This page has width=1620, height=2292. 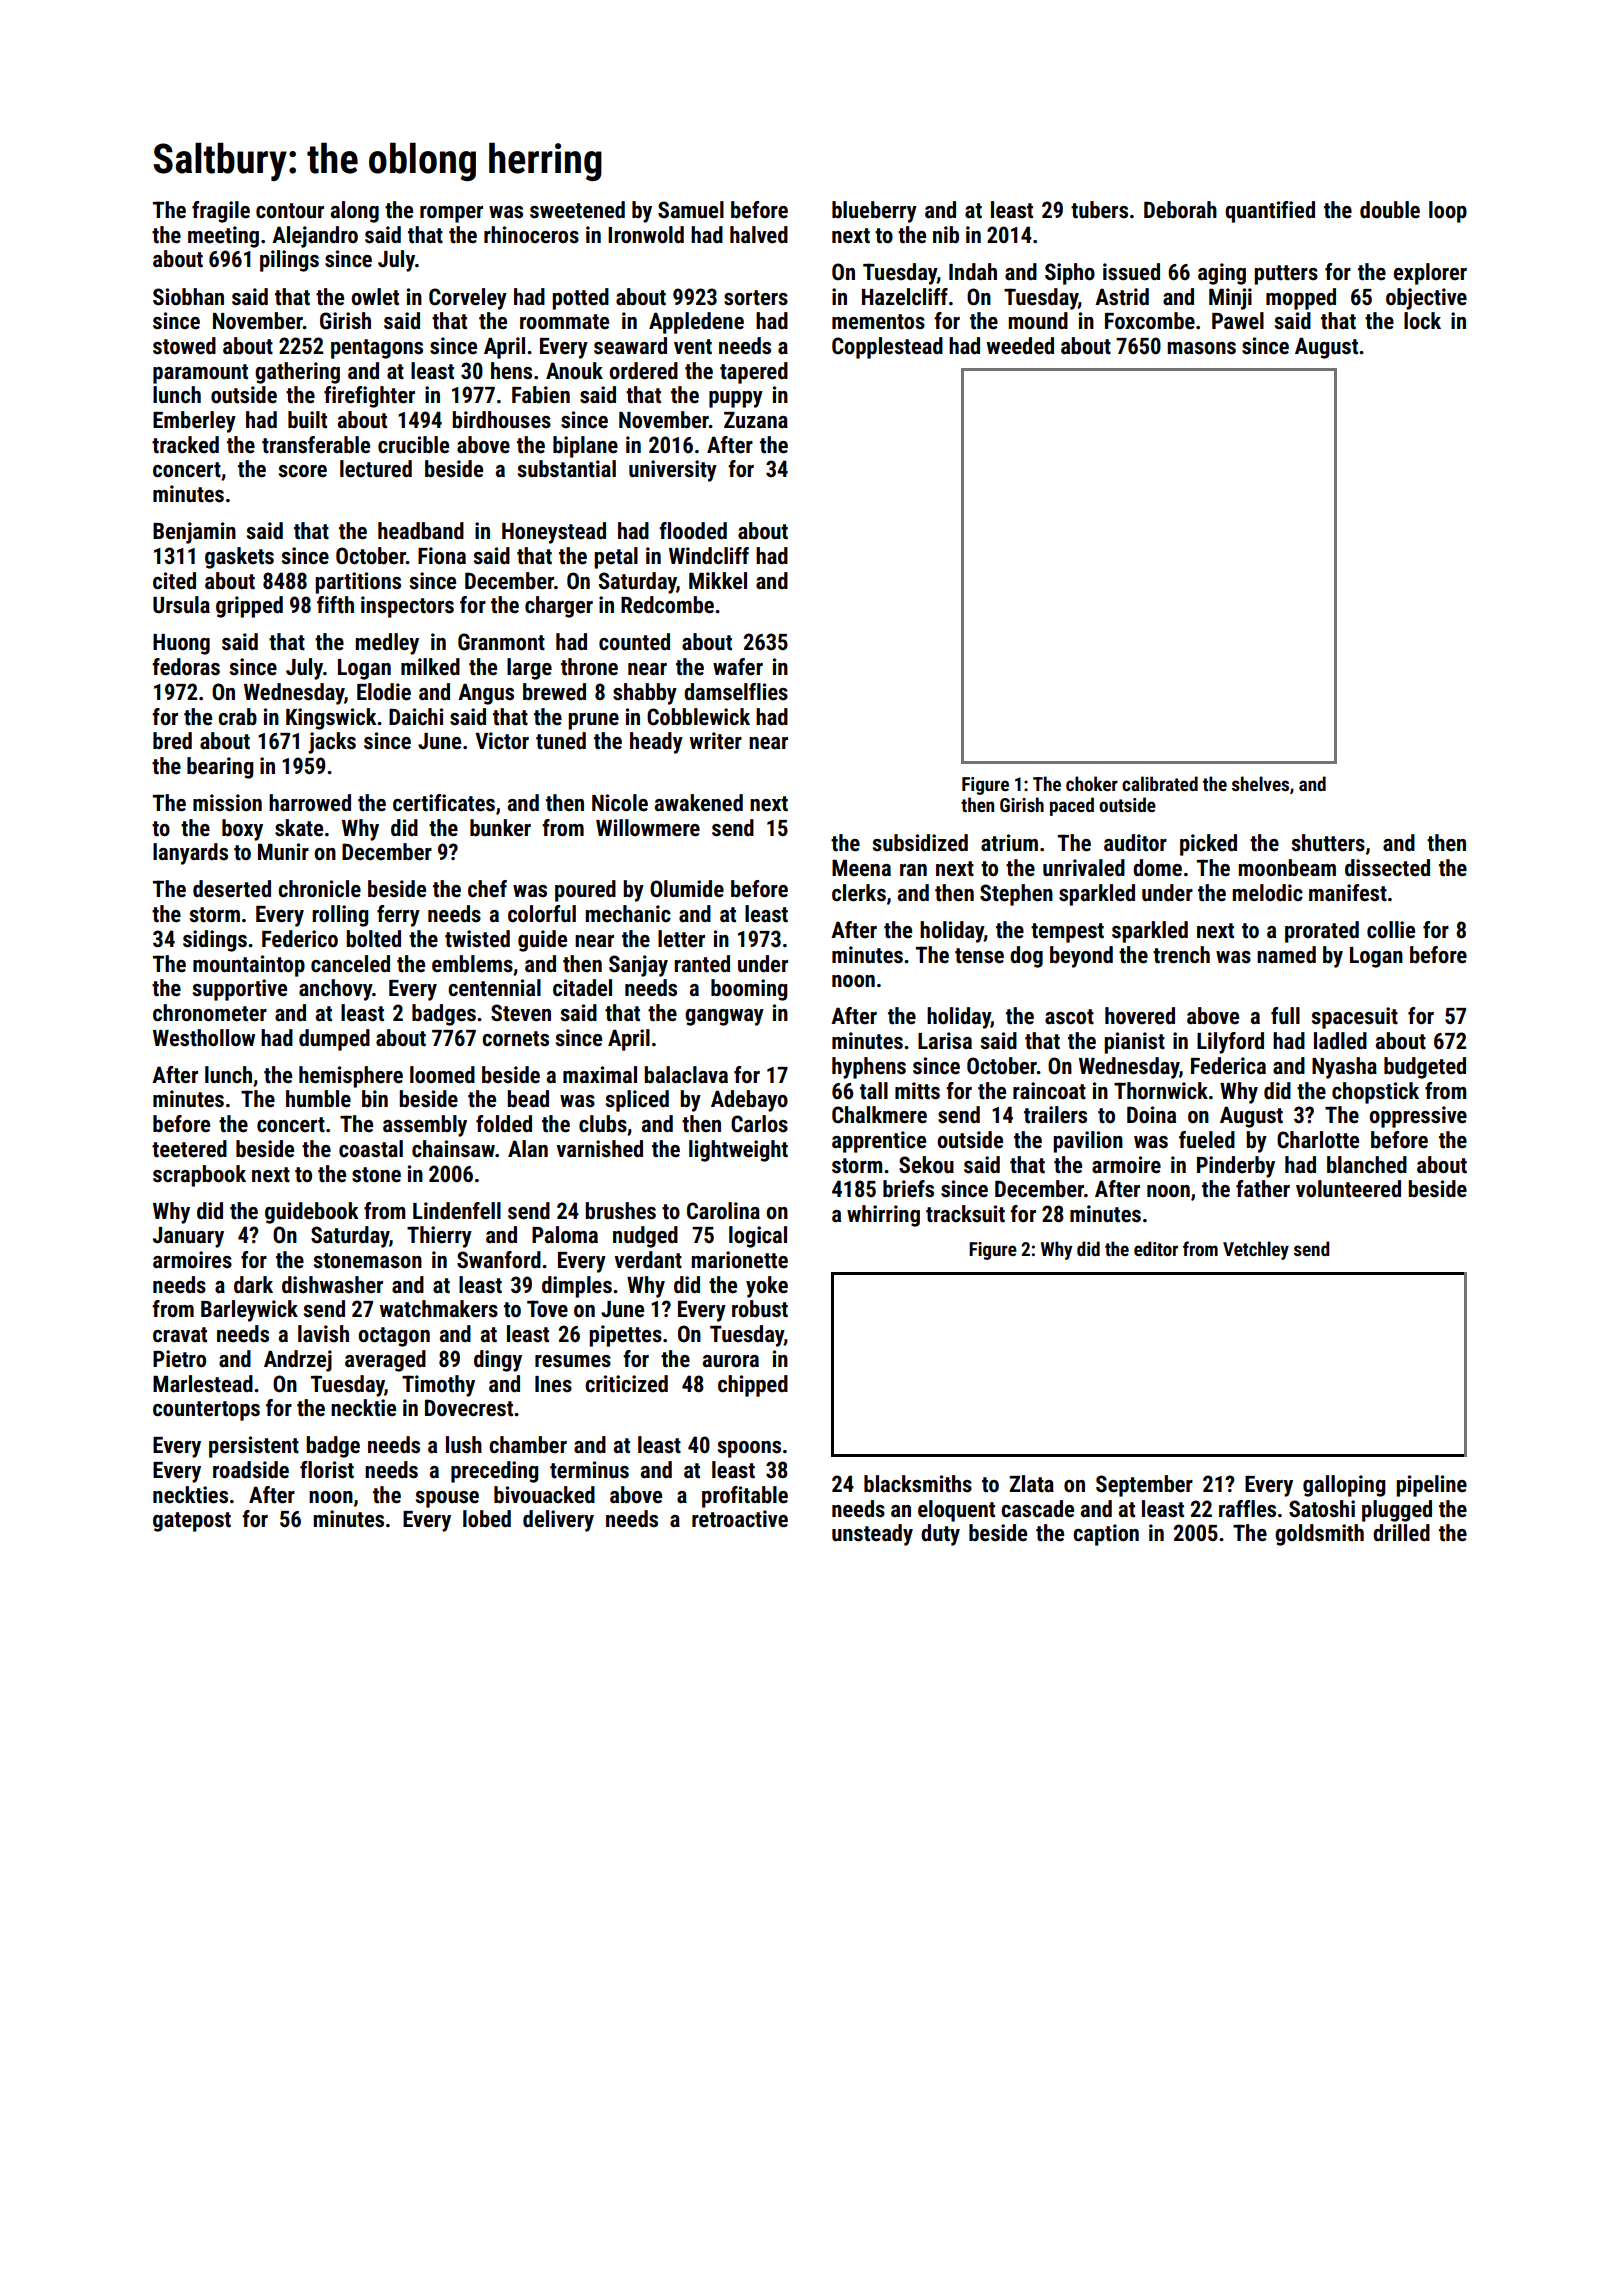 What do you see at coordinates (1201, 348) in the page?
I see `masons` at bounding box center [1201, 348].
